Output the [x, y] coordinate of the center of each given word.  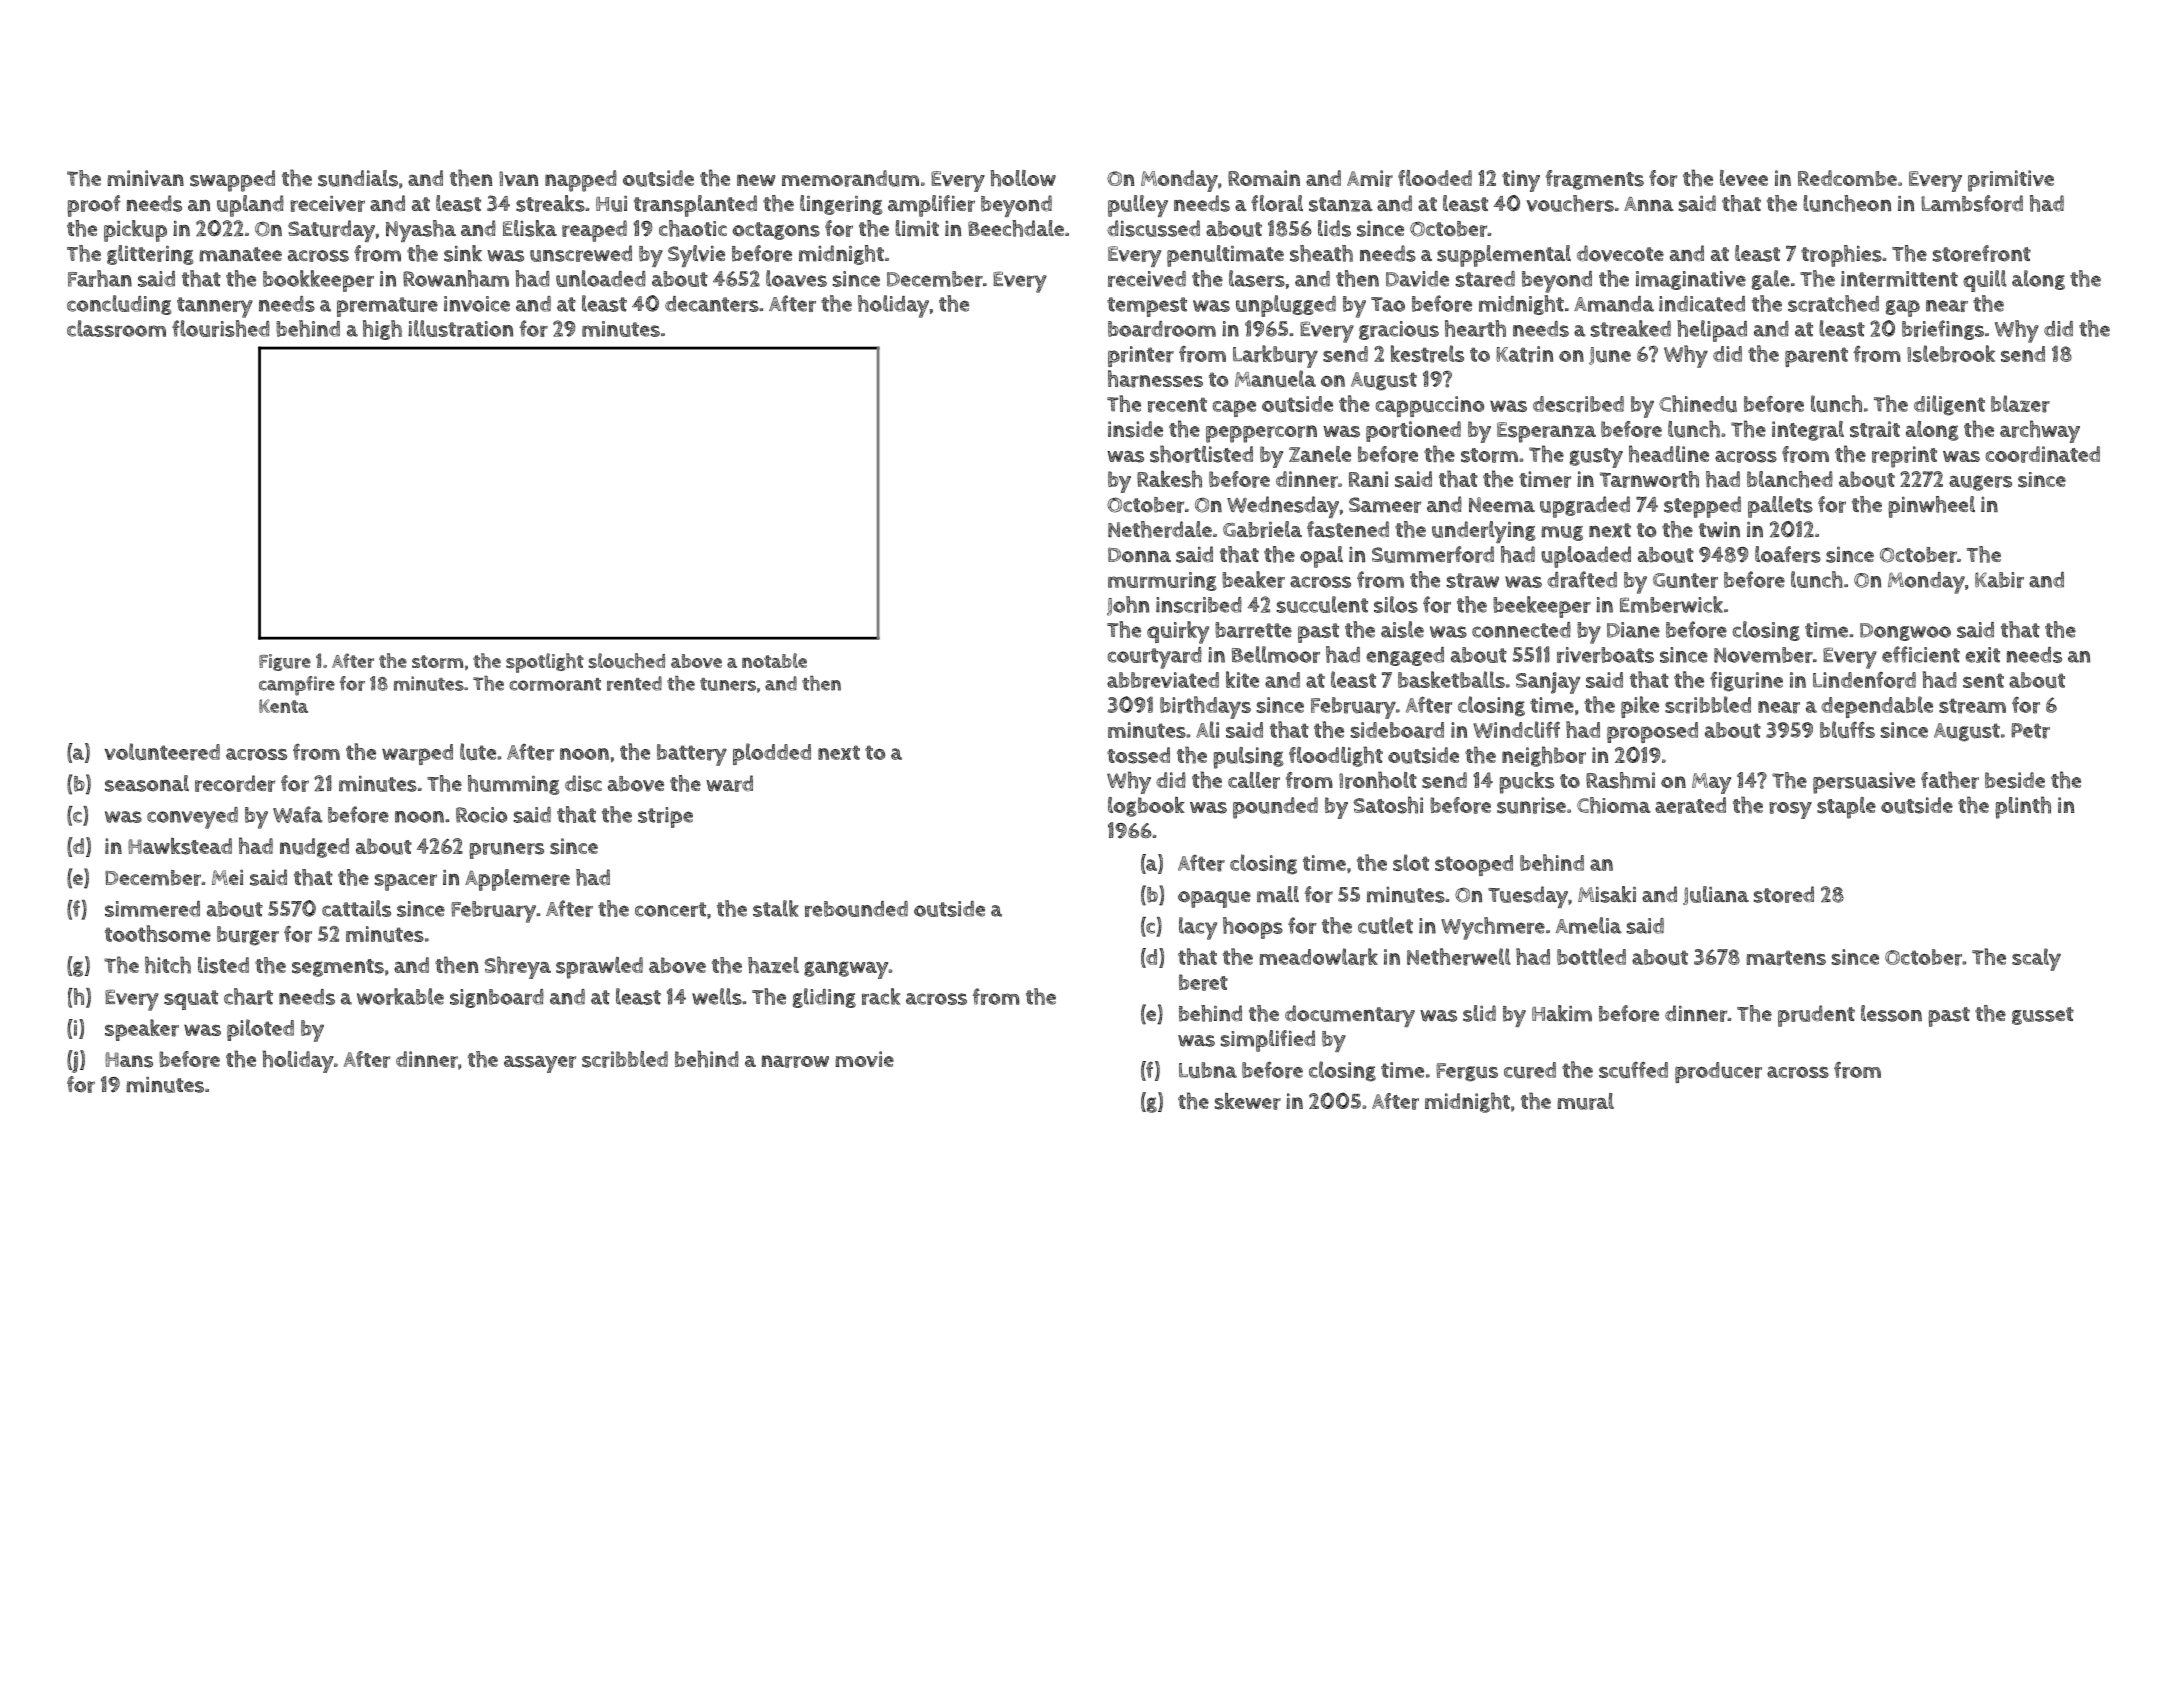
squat [191, 1000]
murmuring [1162, 581]
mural [1585, 1101]
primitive [2011, 181]
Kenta [283, 706]
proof [94, 206]
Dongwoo [1905, 632]
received [1147, 279]
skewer [1248, 1101]
